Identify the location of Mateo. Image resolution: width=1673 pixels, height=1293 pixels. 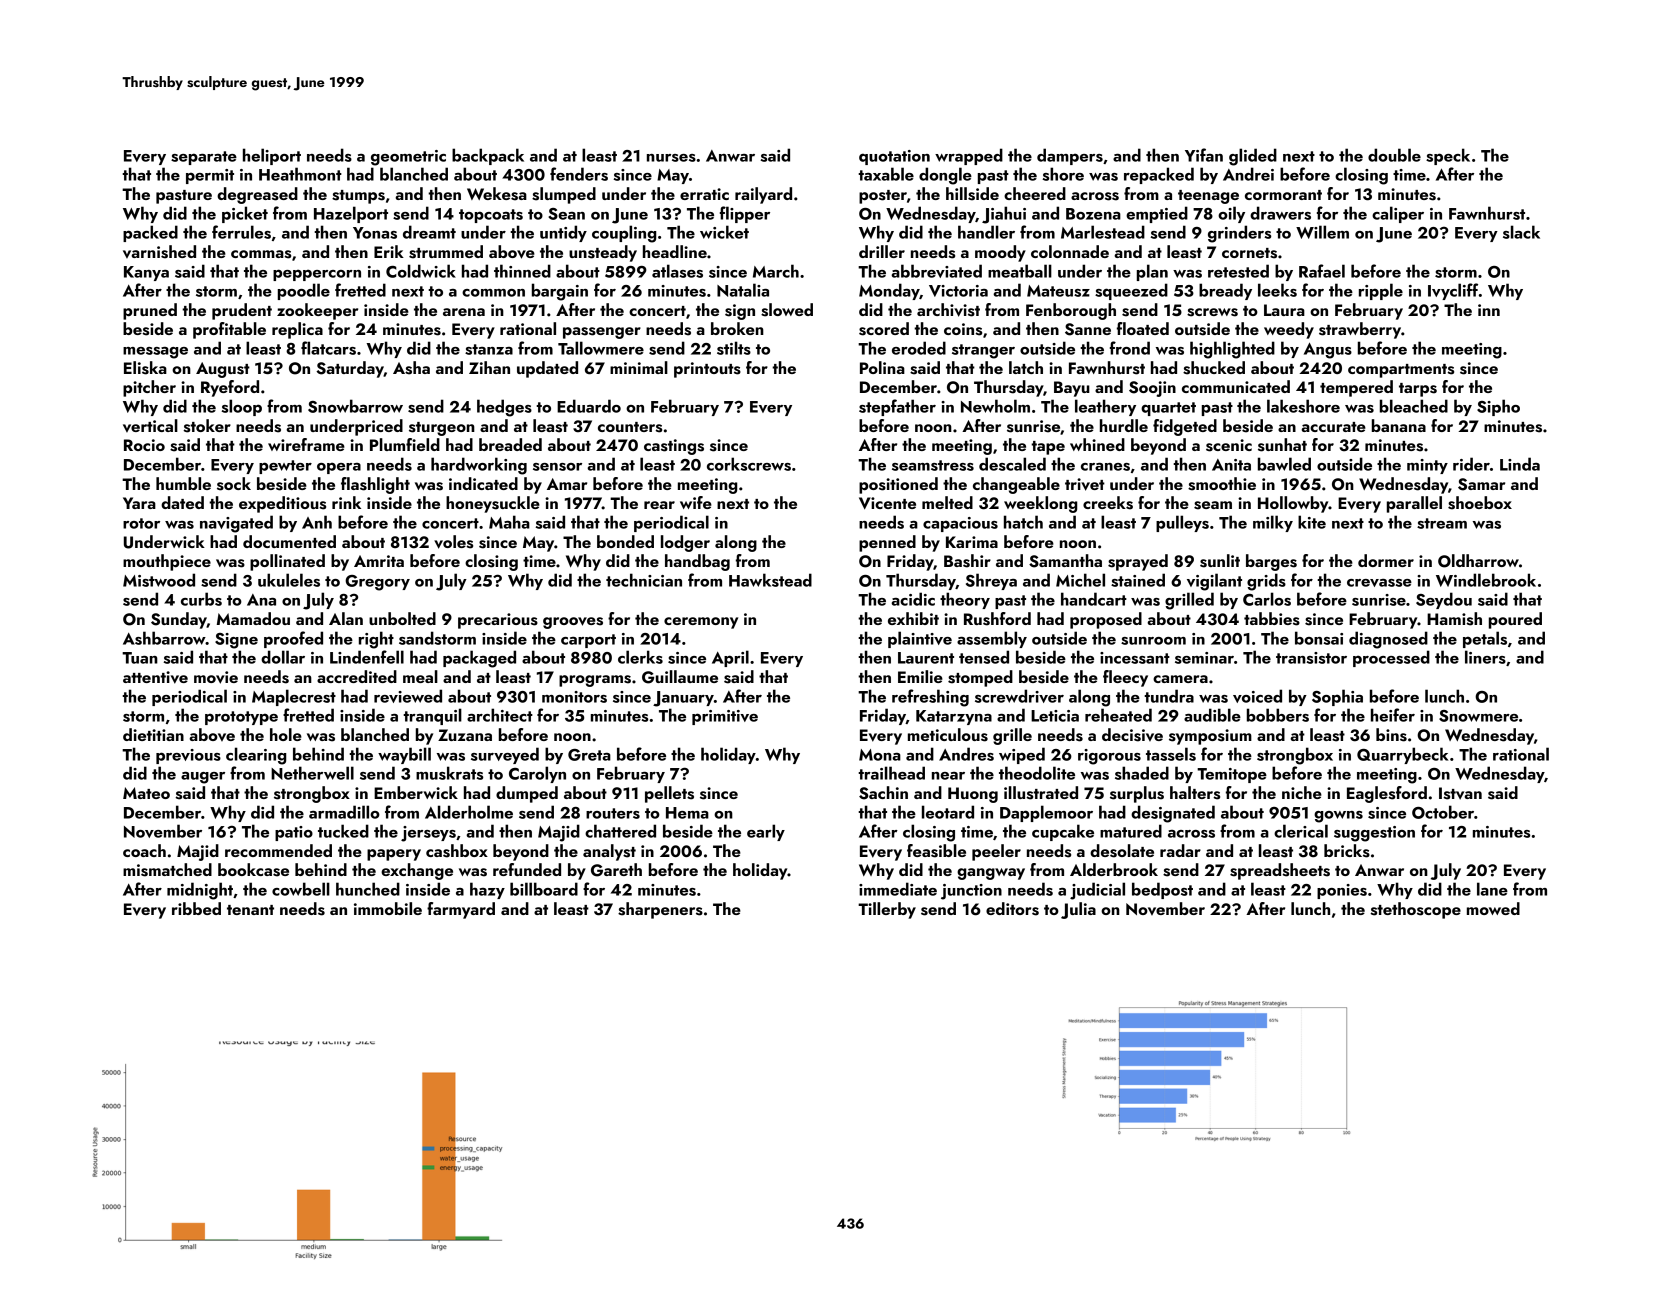
(146, 793).
